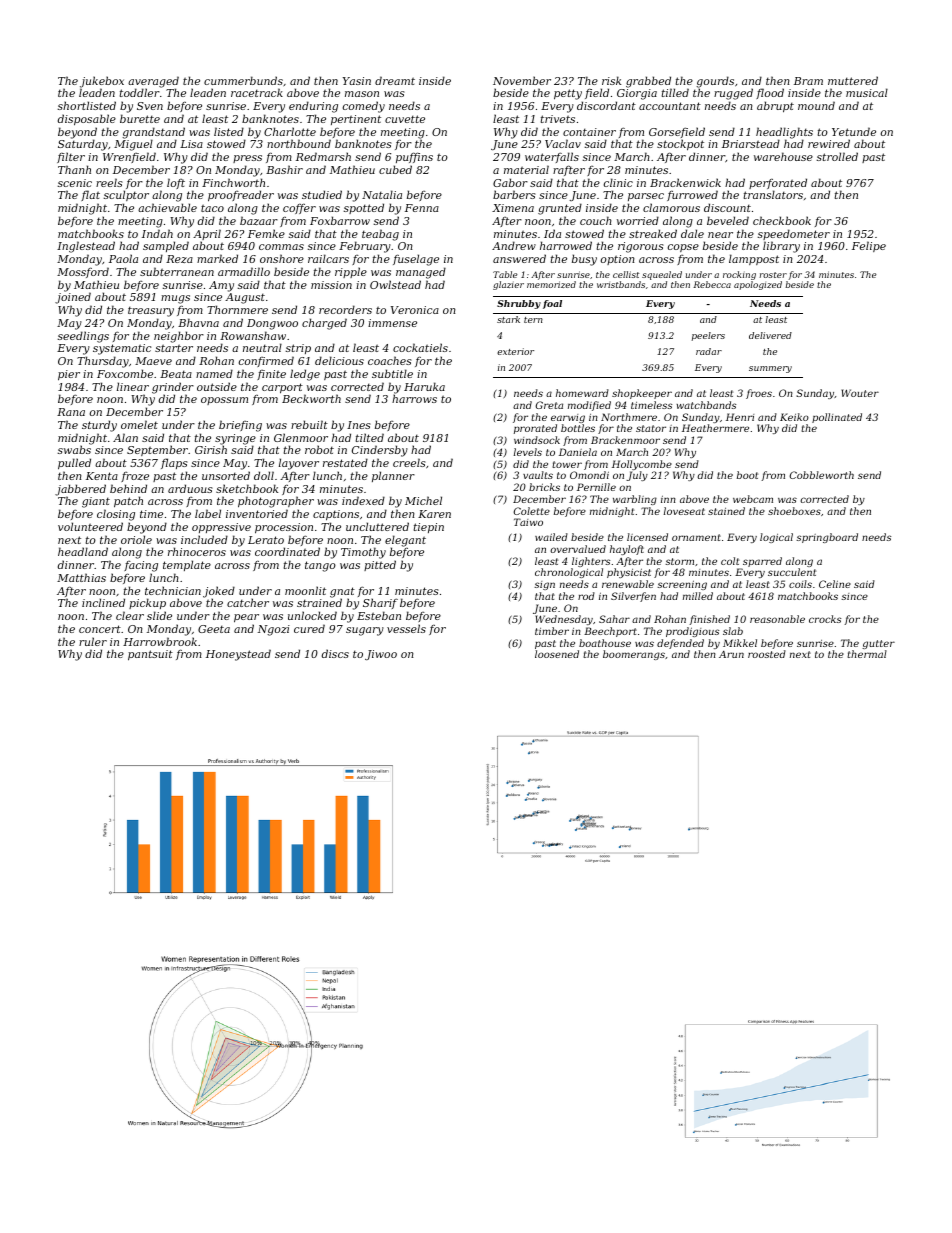 The width and height of the screenshot is (952, 1233). Describe the element at coordinates (513, 208) in the screenshot. I see `Ximena` at that location.
